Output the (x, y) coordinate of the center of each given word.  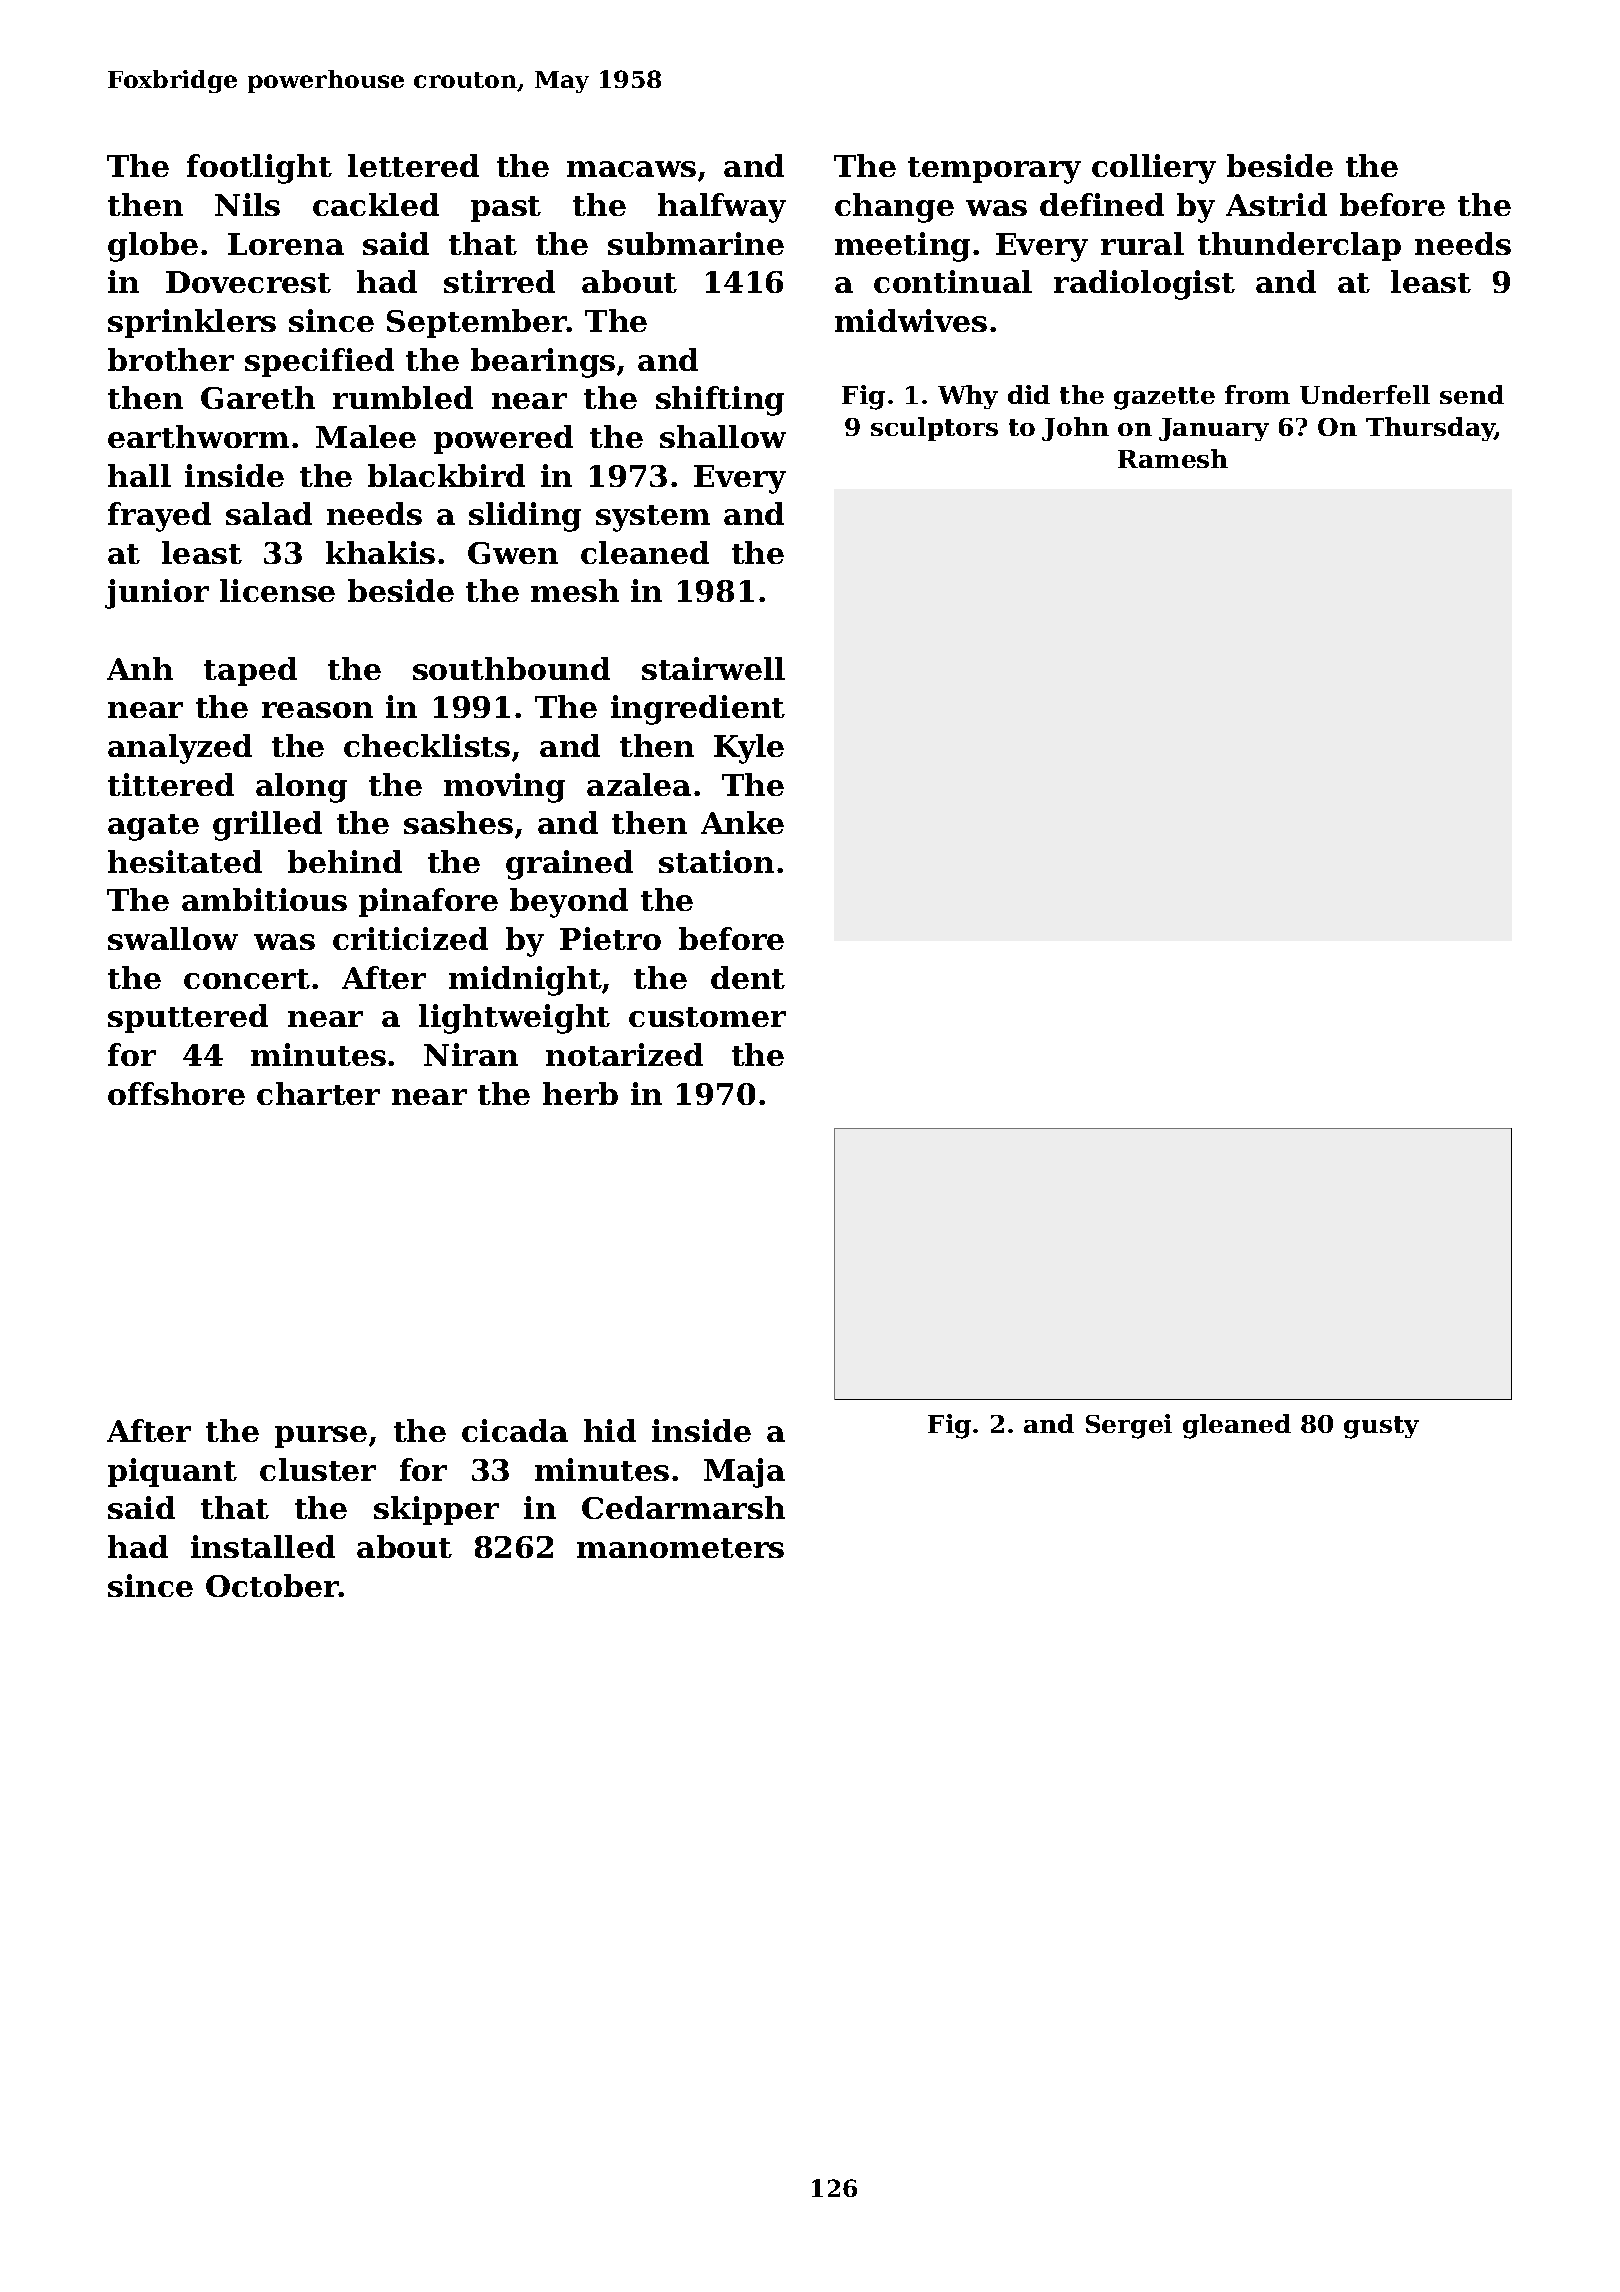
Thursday (1430, 429)
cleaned (645, 552)
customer (707, 1017)
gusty (1381, 1427)
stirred (499, 281)
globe (153, 247)
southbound (511, 668)
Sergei (1129, 1426)
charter (318, 1093)
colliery (1154, 169)
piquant (172, 1472)
